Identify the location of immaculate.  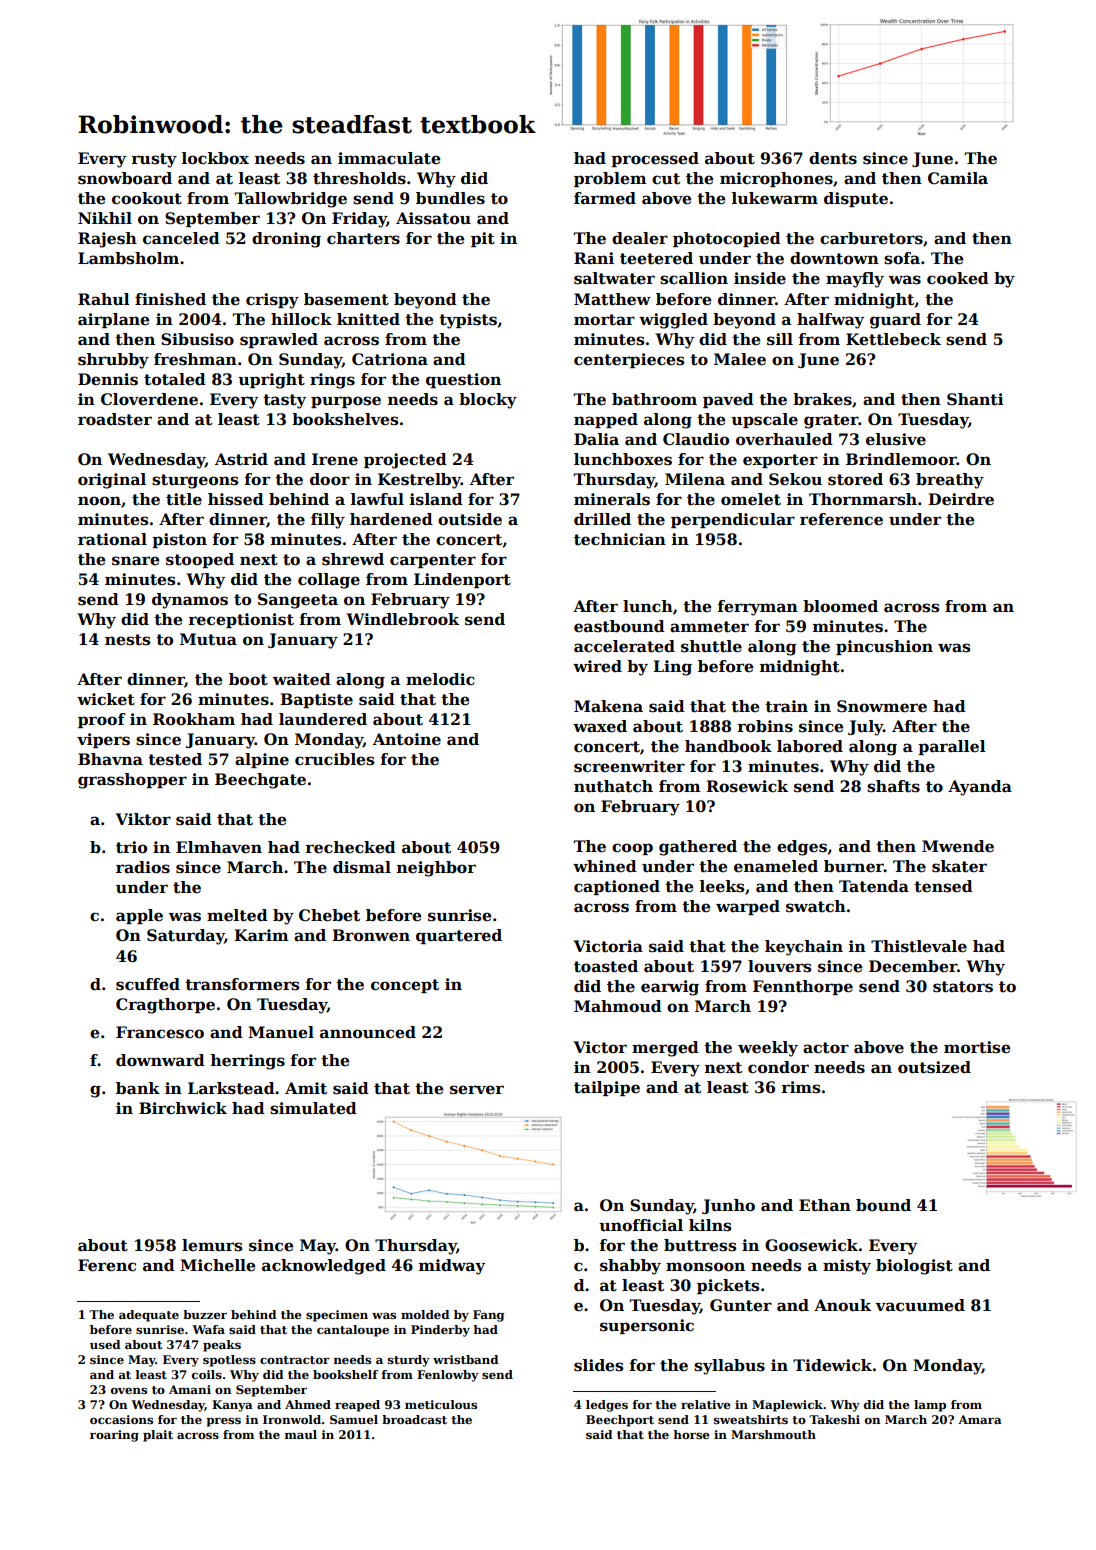
(389, 158).
